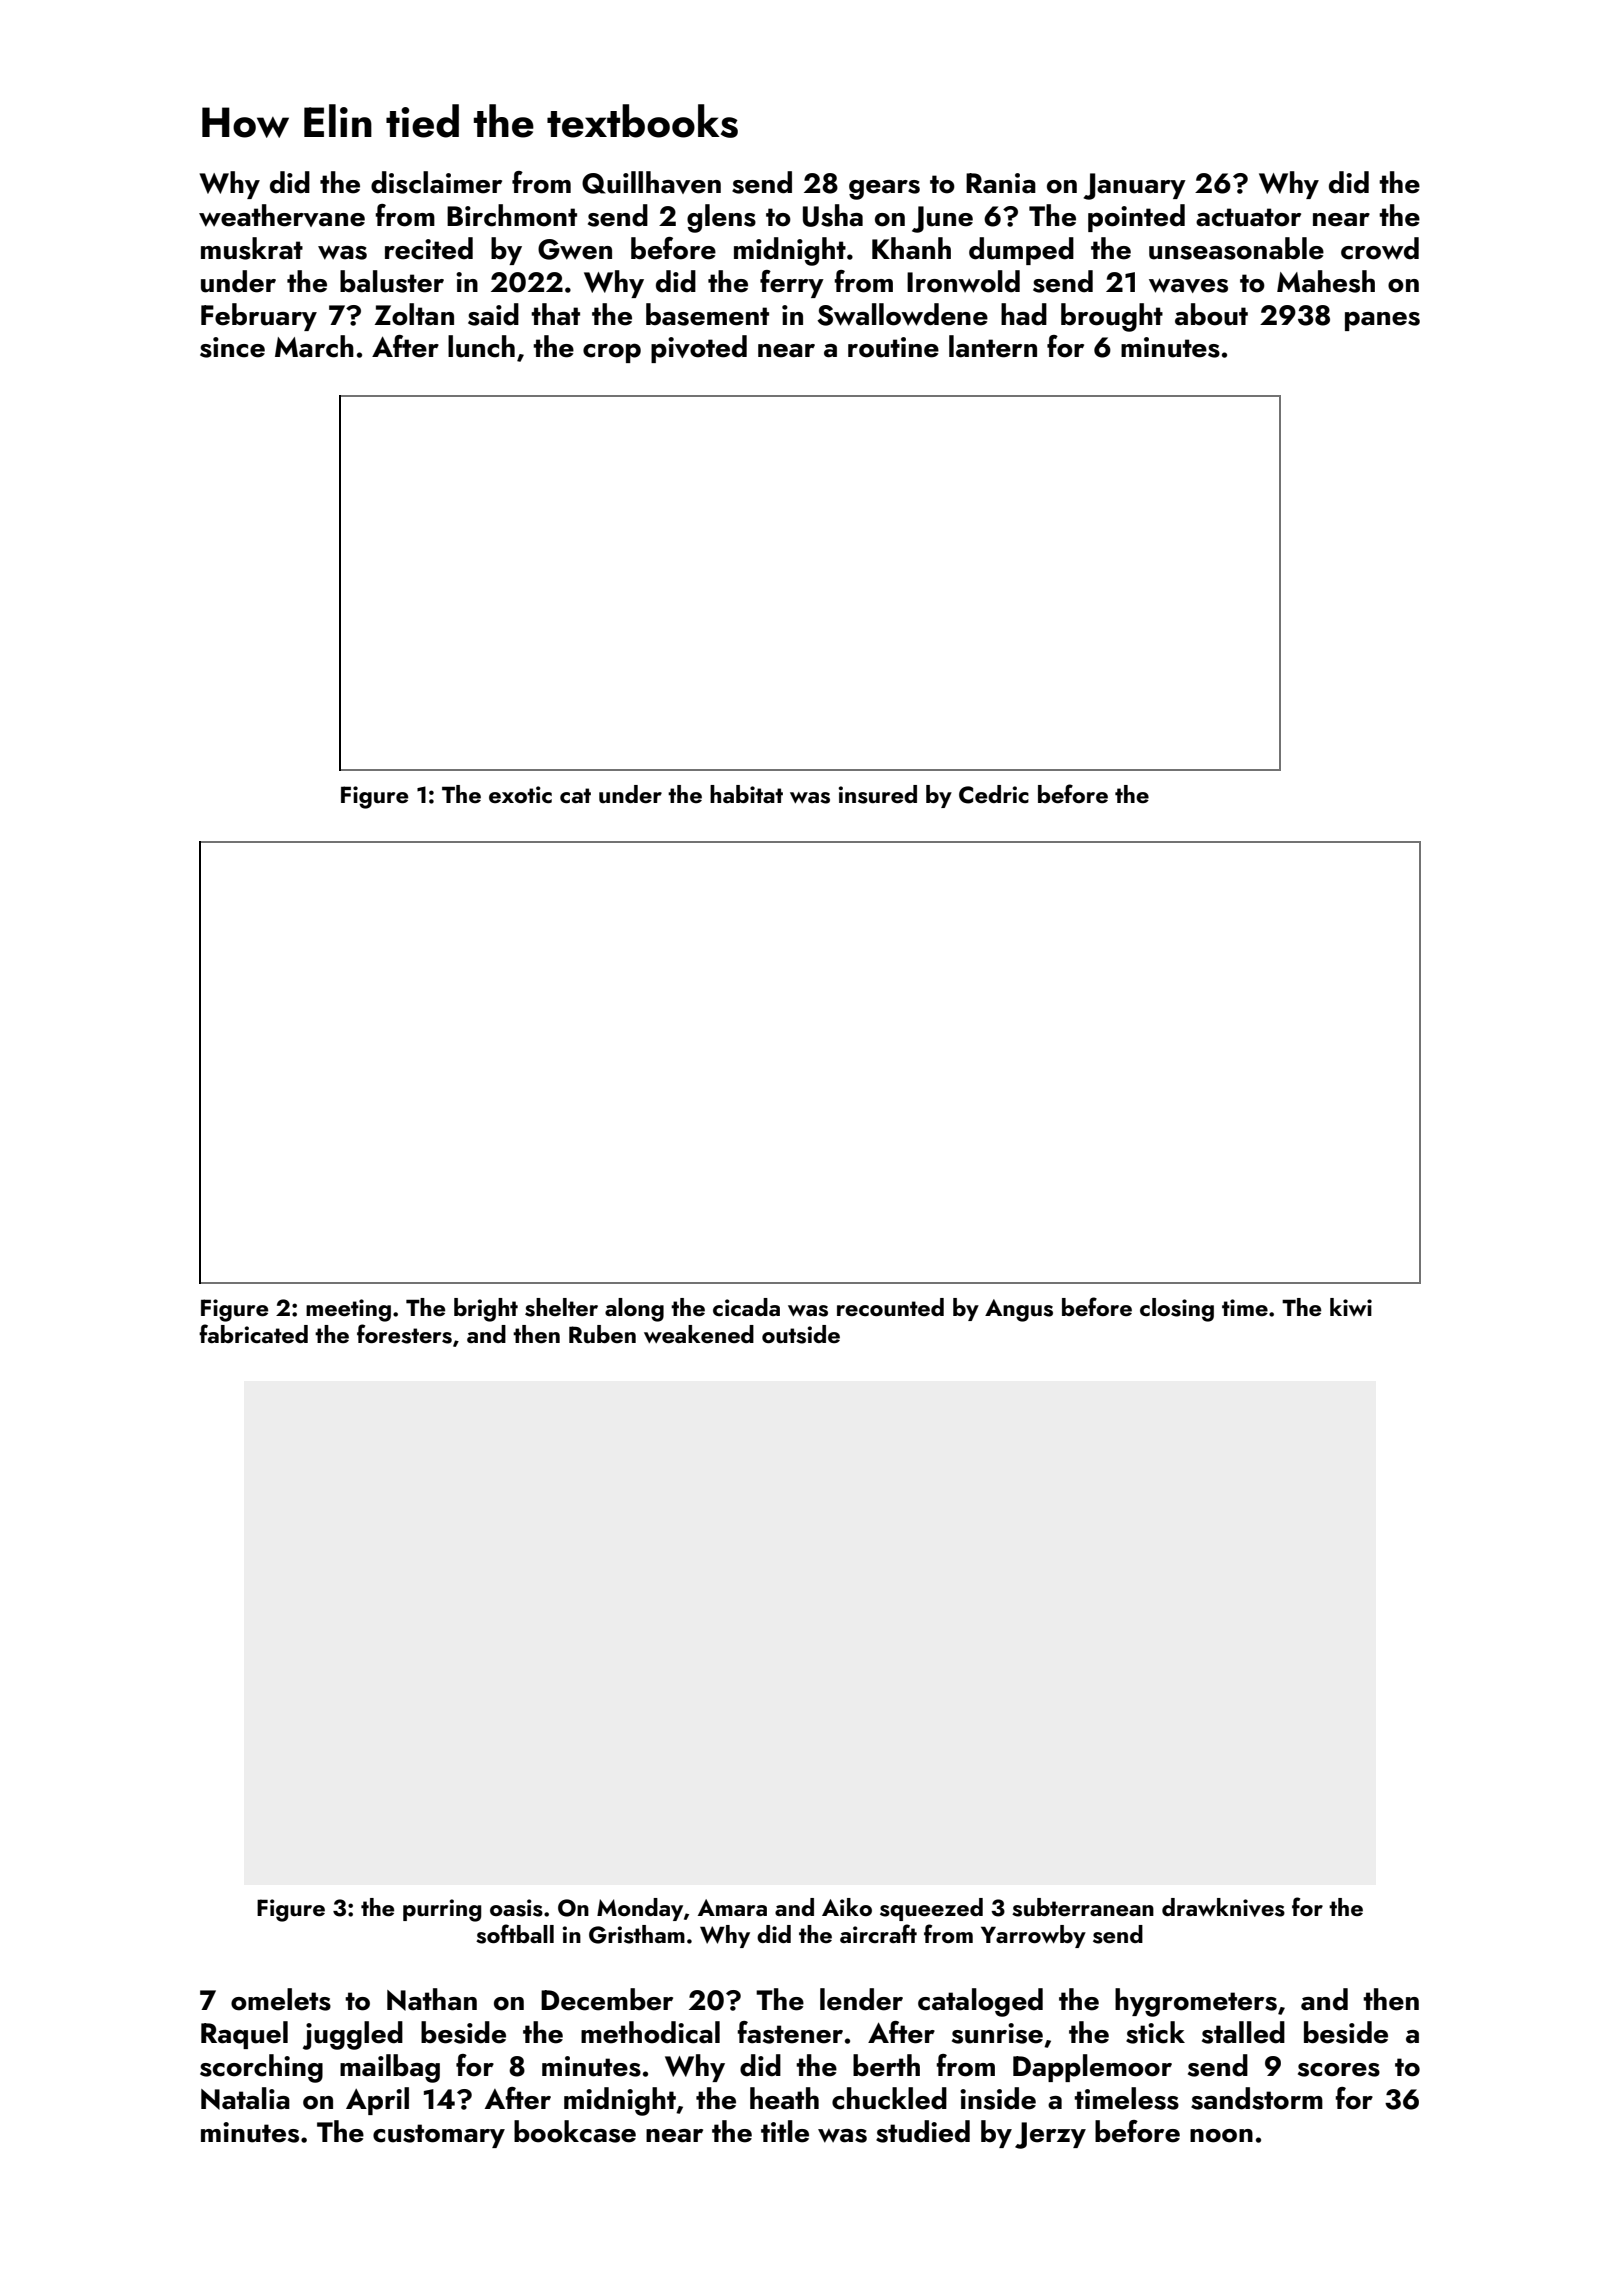  Describe the element at coordinates (252, 248) in the screenshot. I see `muskrat` at that location.
